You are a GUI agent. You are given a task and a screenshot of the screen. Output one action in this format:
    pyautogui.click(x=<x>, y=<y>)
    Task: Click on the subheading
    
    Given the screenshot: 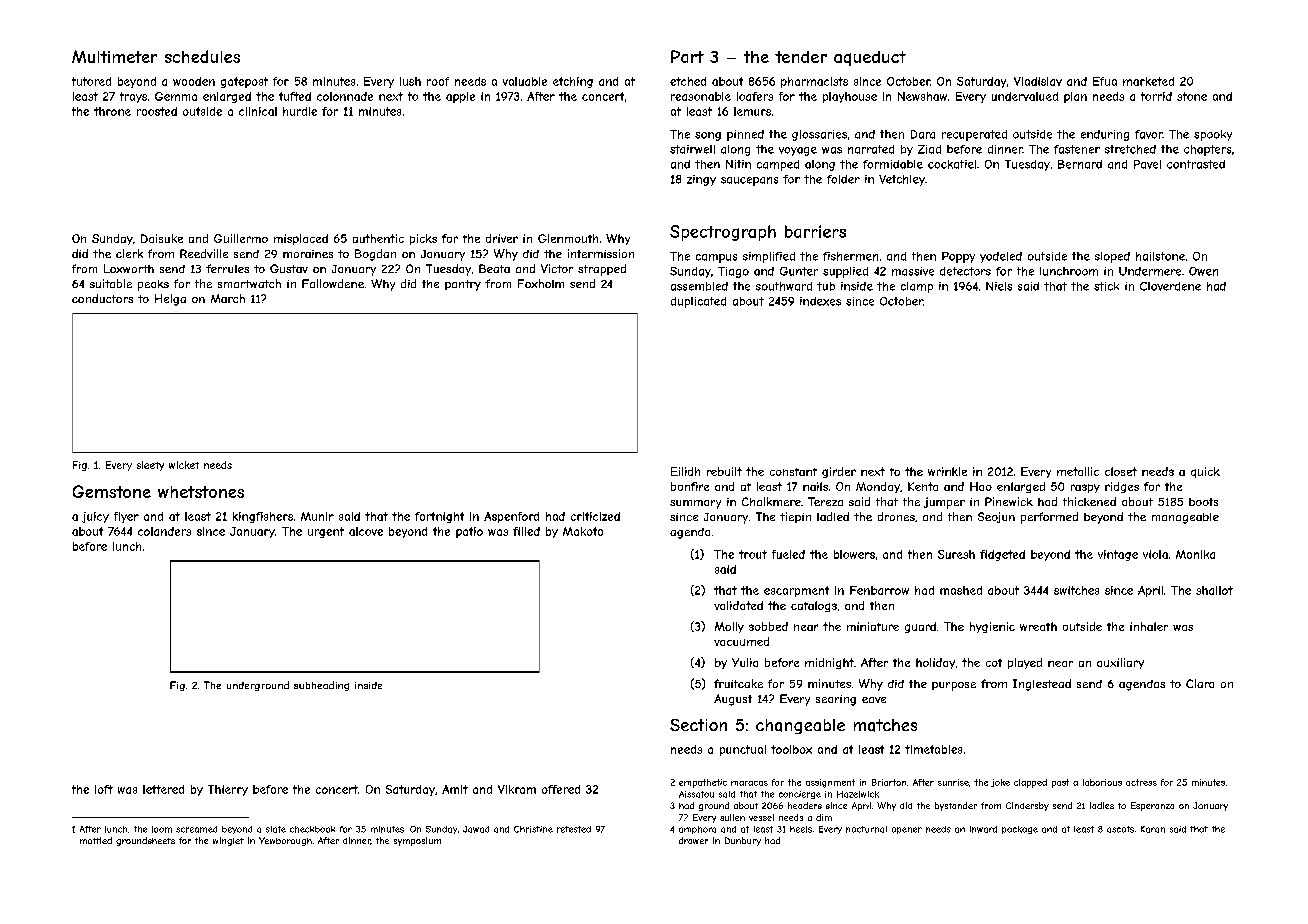 What is the action you would take?
    pyautogui.click(x=321, y=686)
